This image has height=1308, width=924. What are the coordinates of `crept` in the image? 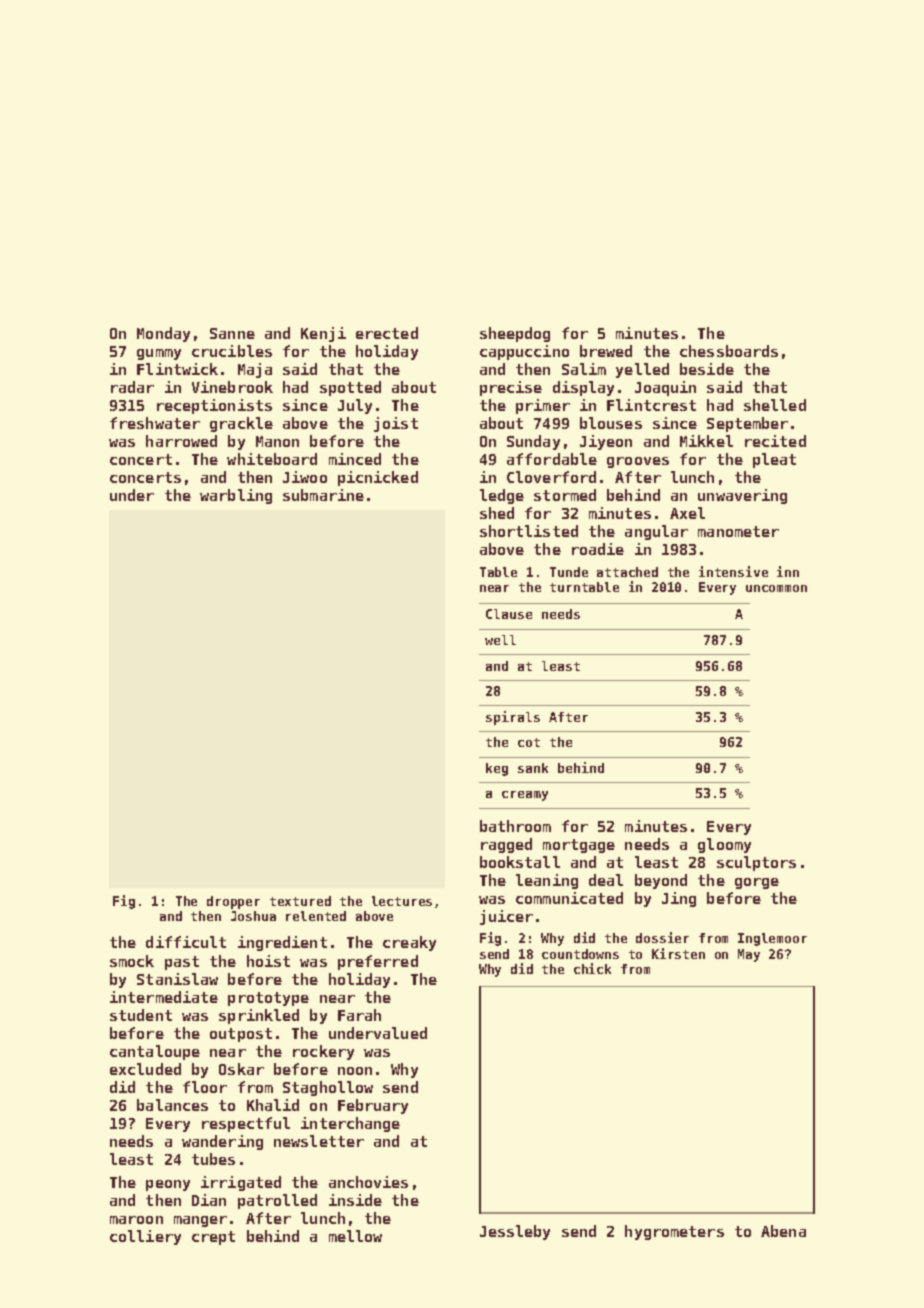 It's located at (213, 1238).
